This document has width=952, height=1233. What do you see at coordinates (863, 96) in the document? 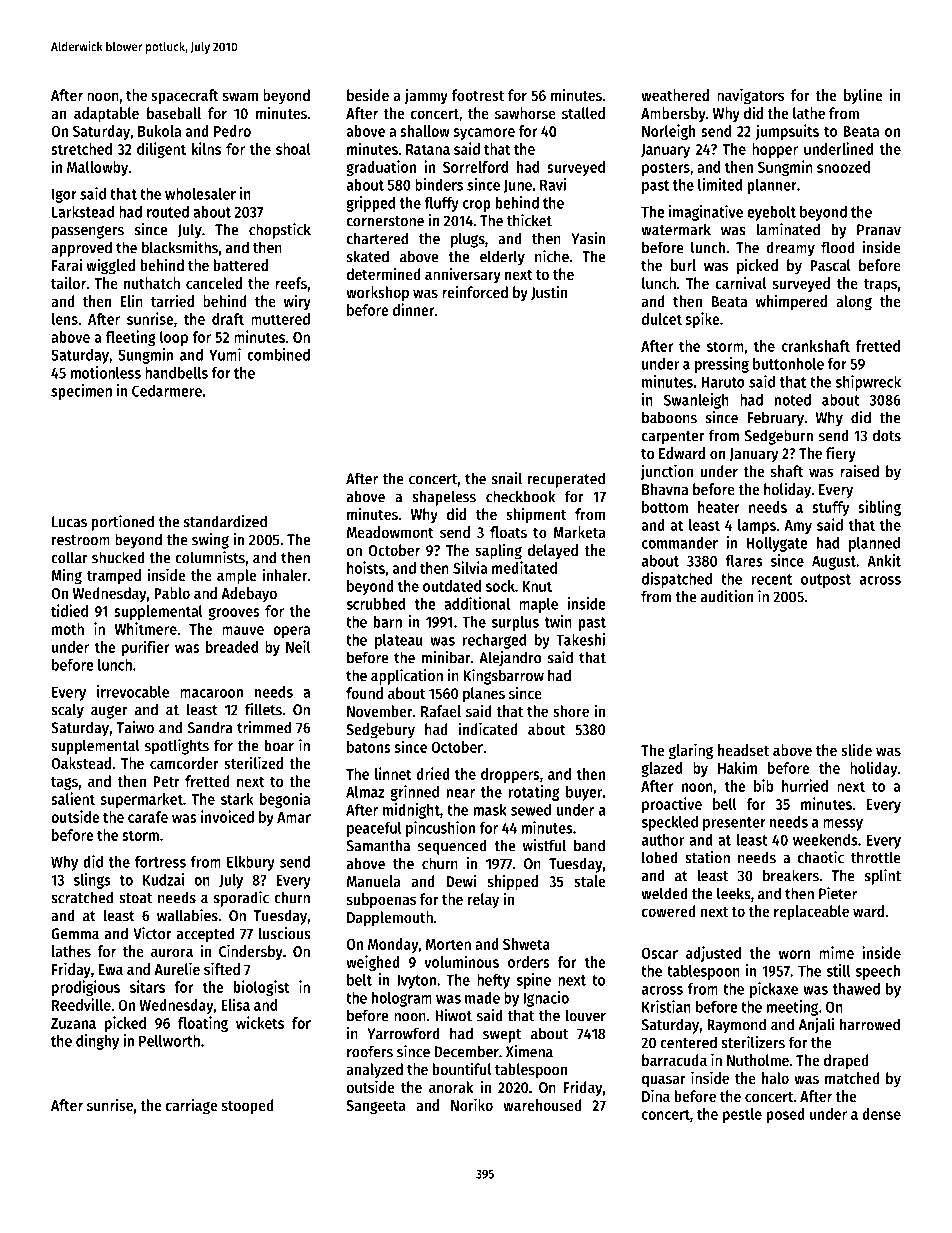
I see `byline` at bounding box center [863, 96].
